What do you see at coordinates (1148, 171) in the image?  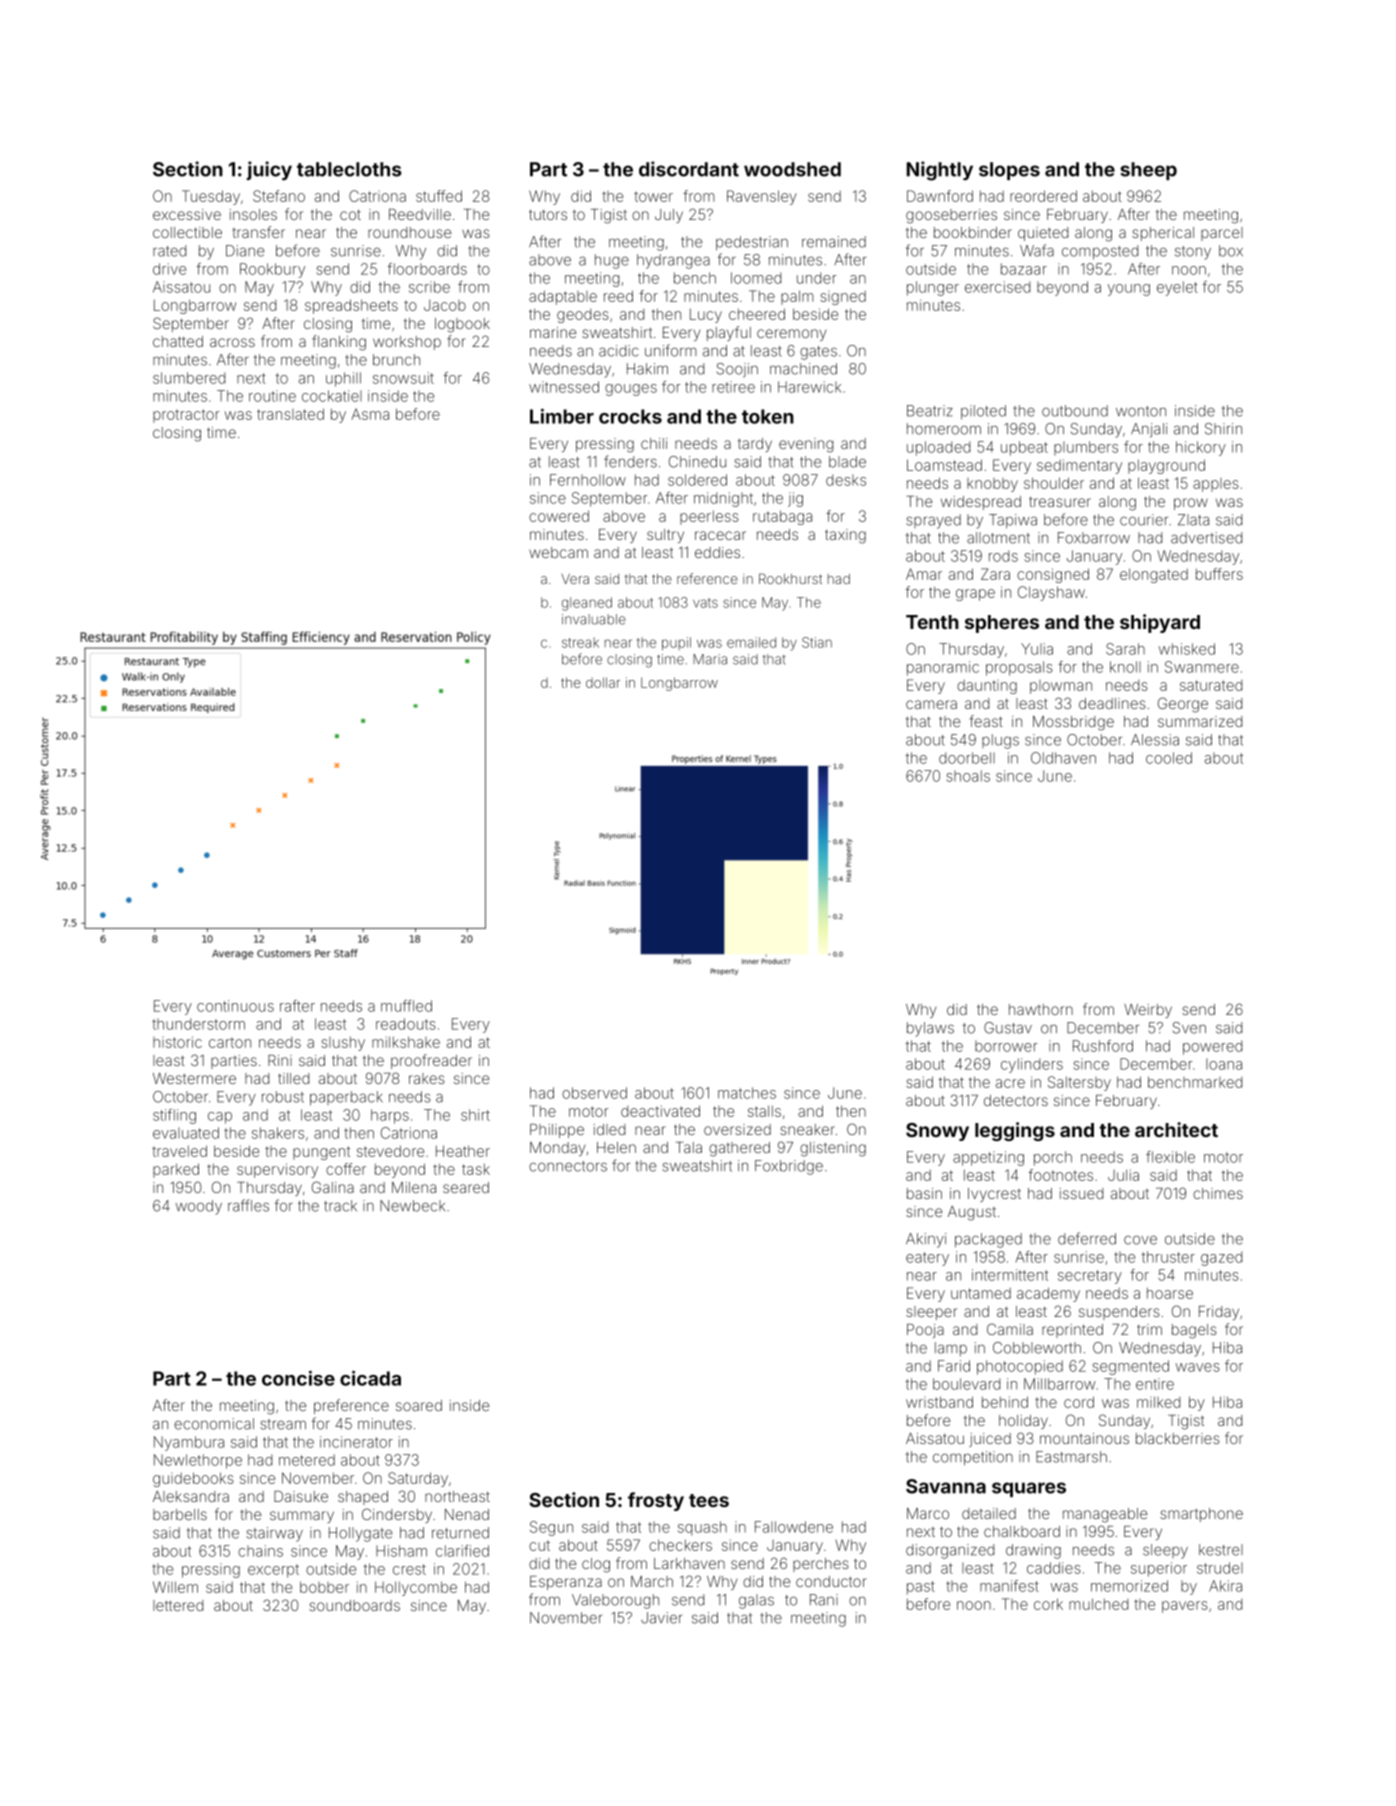 I see `sheep` at bounding box center [1148, 171].
